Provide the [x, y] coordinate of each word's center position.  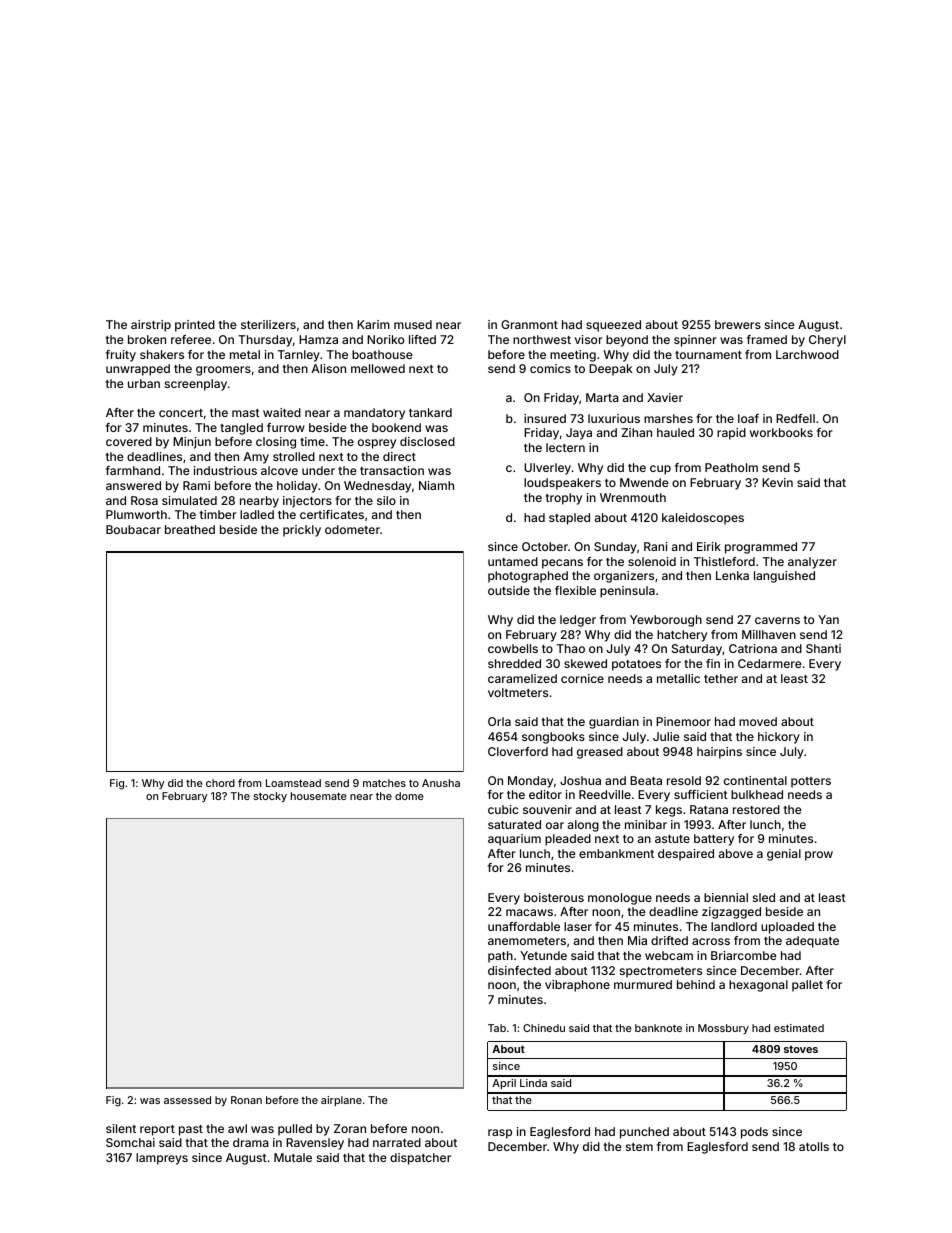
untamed [513, 561]
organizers [624, 577]
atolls [814, 1146]
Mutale [293, 1157]
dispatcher [420, 1159]
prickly [302, 531]
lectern [565, 447]
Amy [256, 458]
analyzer [812, 563]
